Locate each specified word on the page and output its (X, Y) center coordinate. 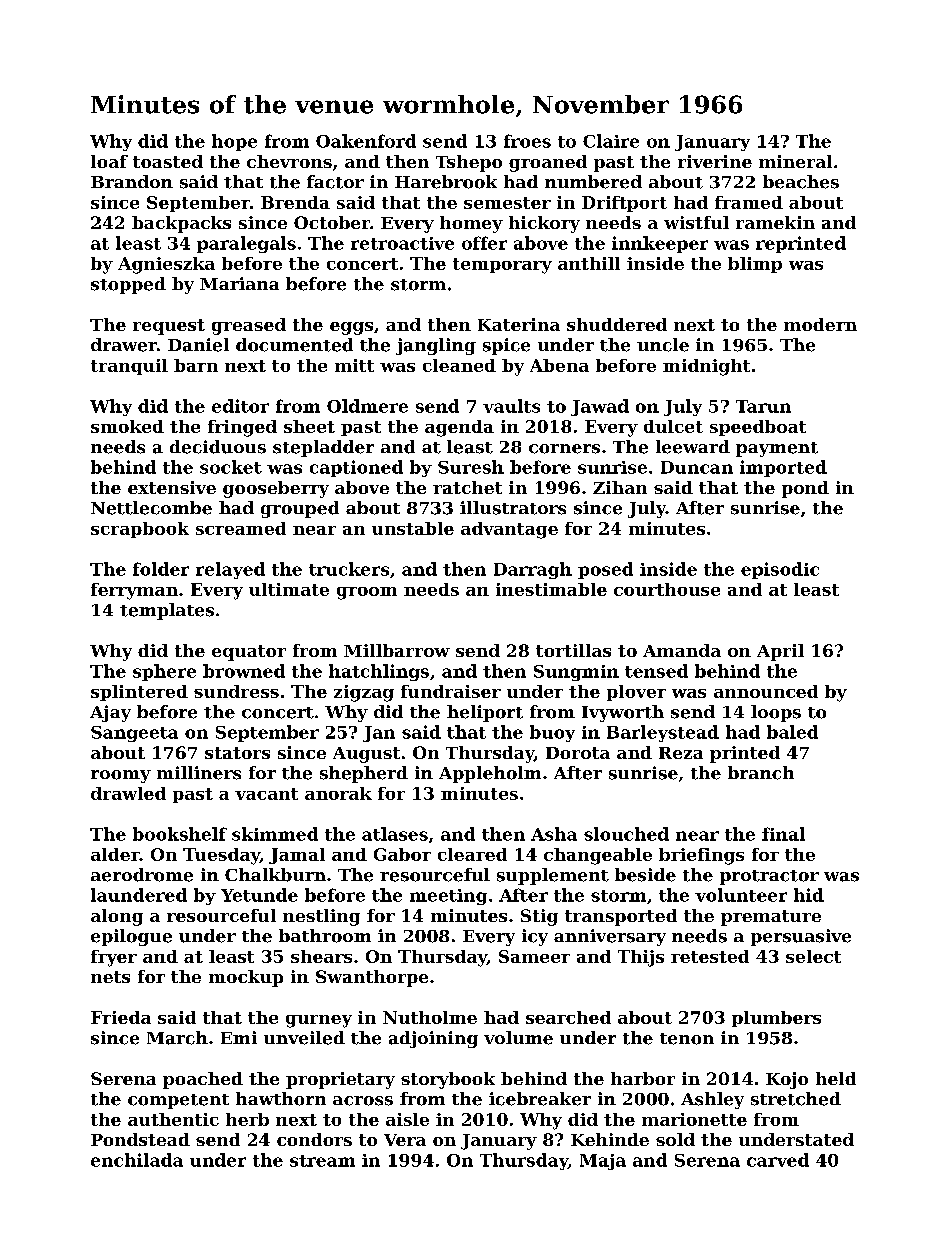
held (836, 1078)
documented (294, 345)
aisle (407, 1119)
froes (527, 141)
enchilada (137, 1160)
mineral (795, 161)
